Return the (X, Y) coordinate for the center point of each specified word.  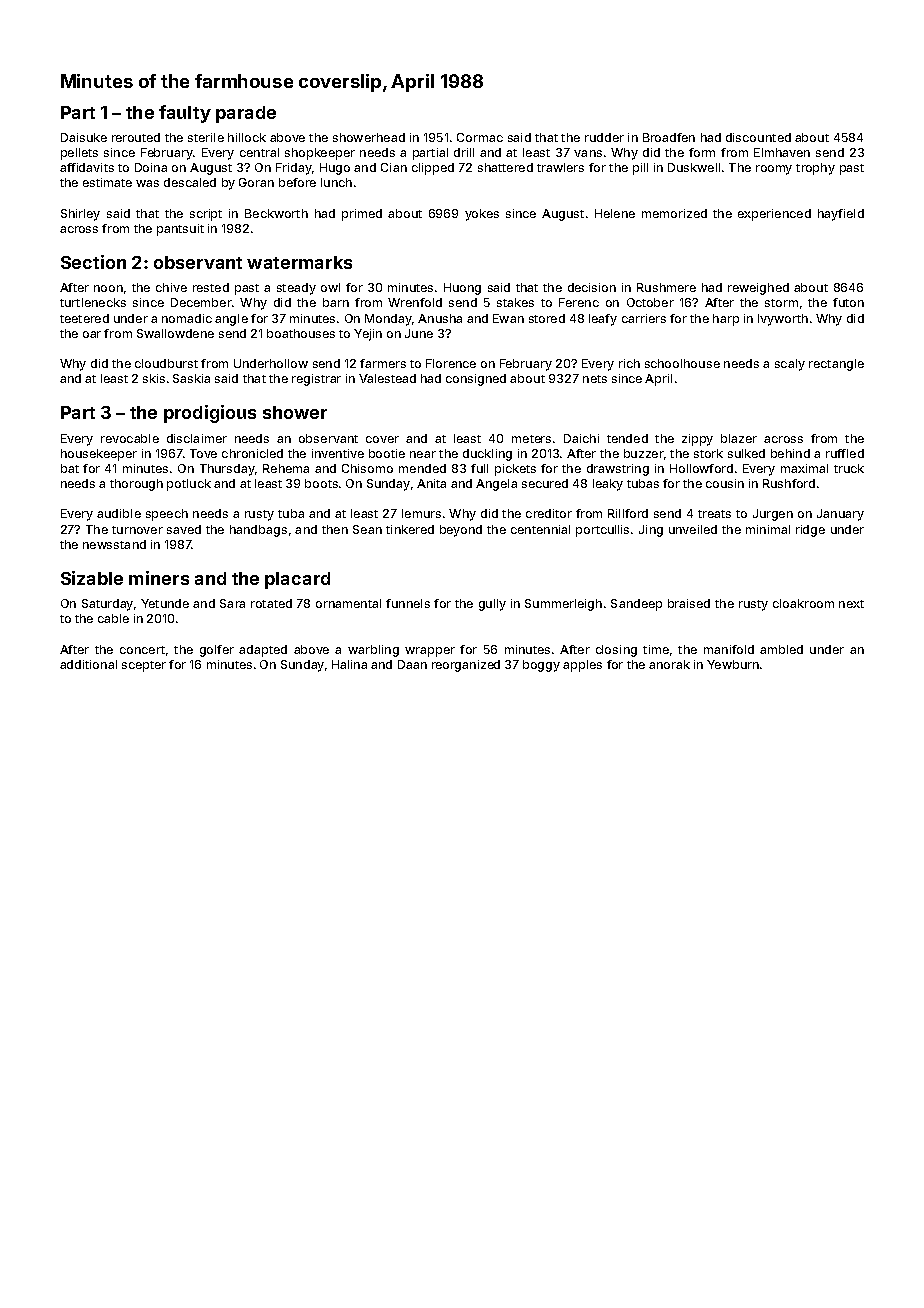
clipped (433, 169)
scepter (144, 666)
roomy (774, 170)
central (259, 152)
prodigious (210, 414)
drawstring (618, 470)
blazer (739, 438)
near (423, 454)
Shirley (80, 215)
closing (616, 651)
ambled (781, 649)
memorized (674, 213)
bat (70, 468)
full (479, 468)
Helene (615, 213)
